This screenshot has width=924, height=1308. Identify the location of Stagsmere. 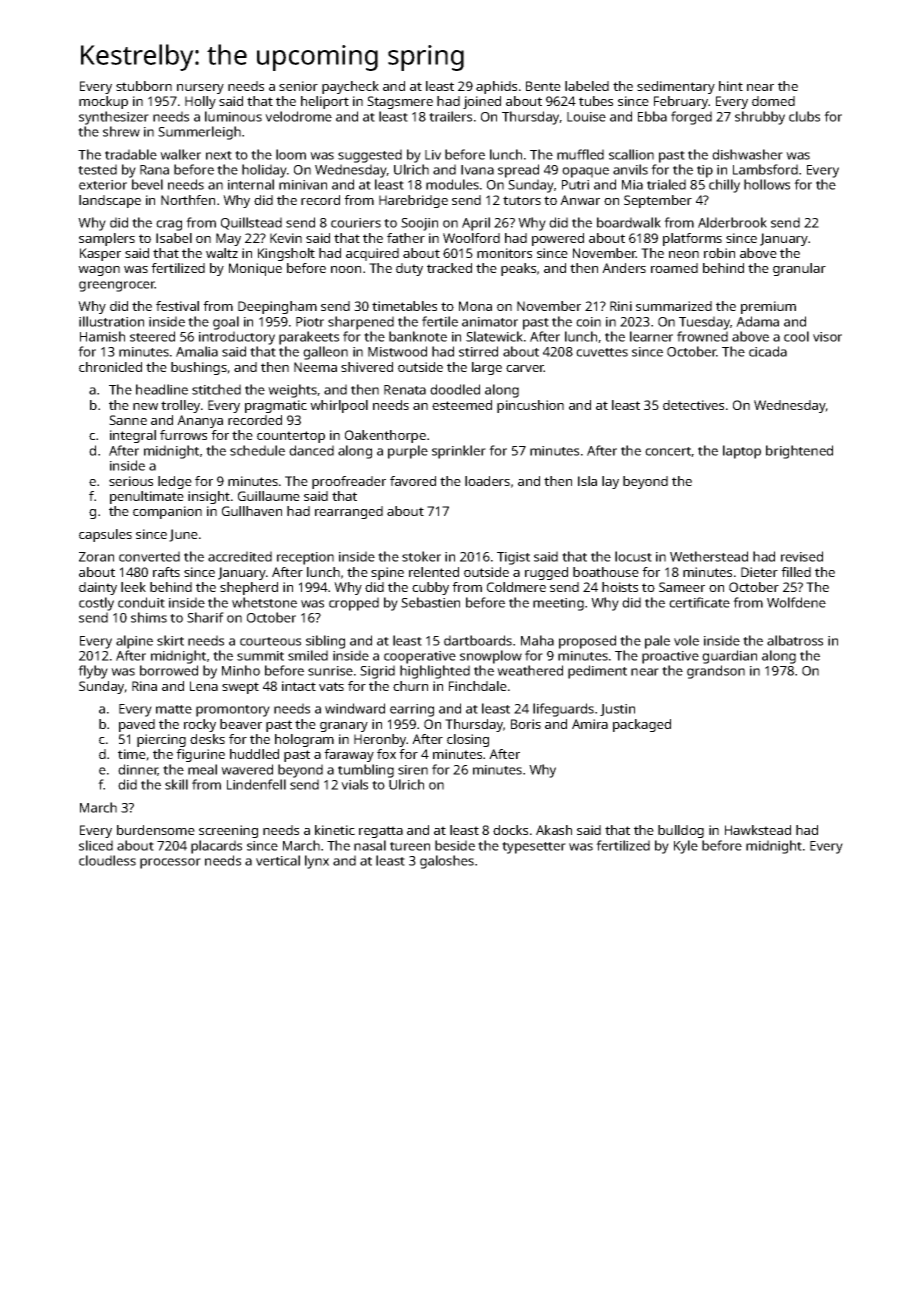
(400, 102).
